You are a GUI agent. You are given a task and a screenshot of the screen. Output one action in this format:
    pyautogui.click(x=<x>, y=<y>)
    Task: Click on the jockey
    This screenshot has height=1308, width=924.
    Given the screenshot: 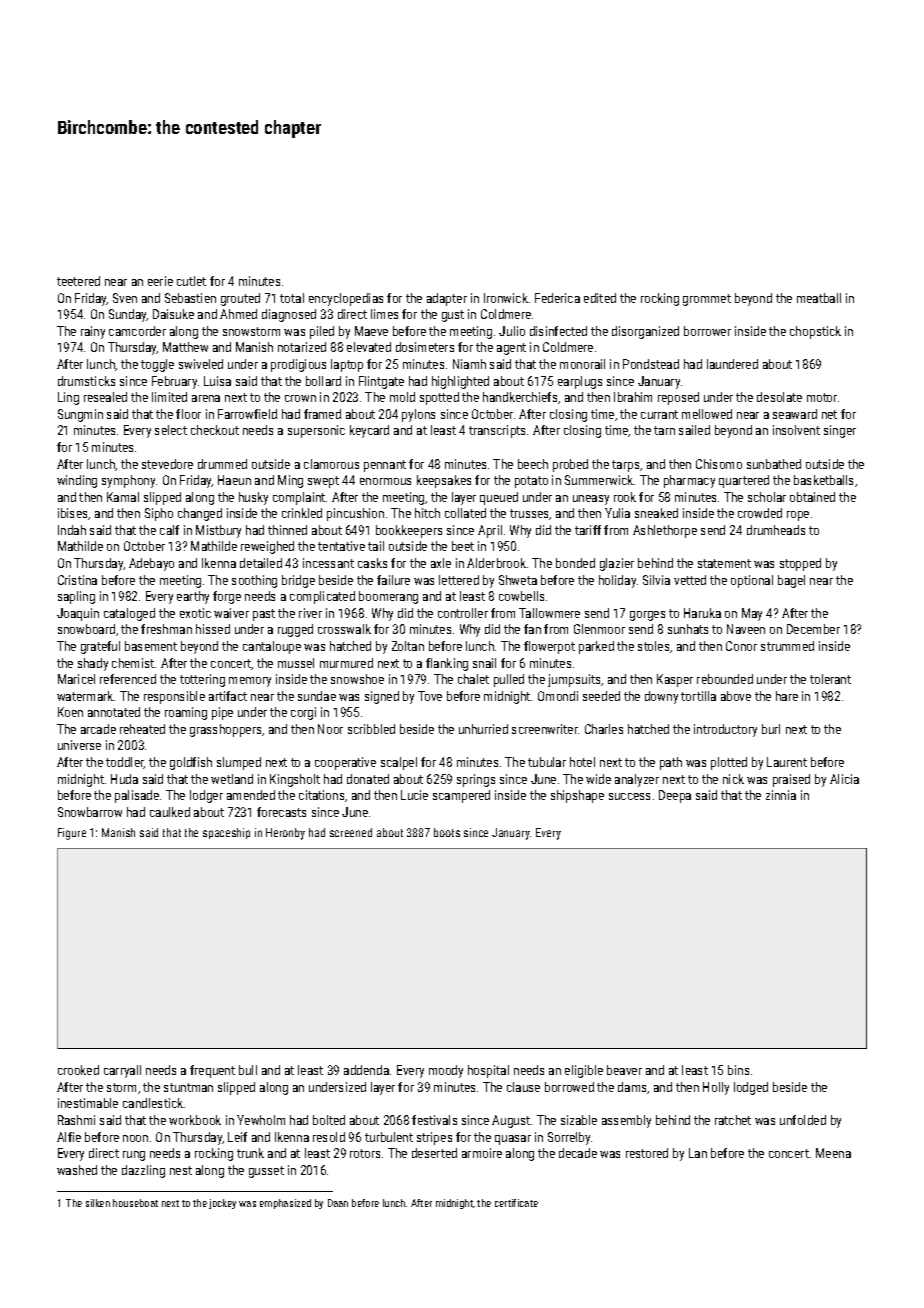 What is the action you would take?
    pyautogui.click(x=222, y=1204)
